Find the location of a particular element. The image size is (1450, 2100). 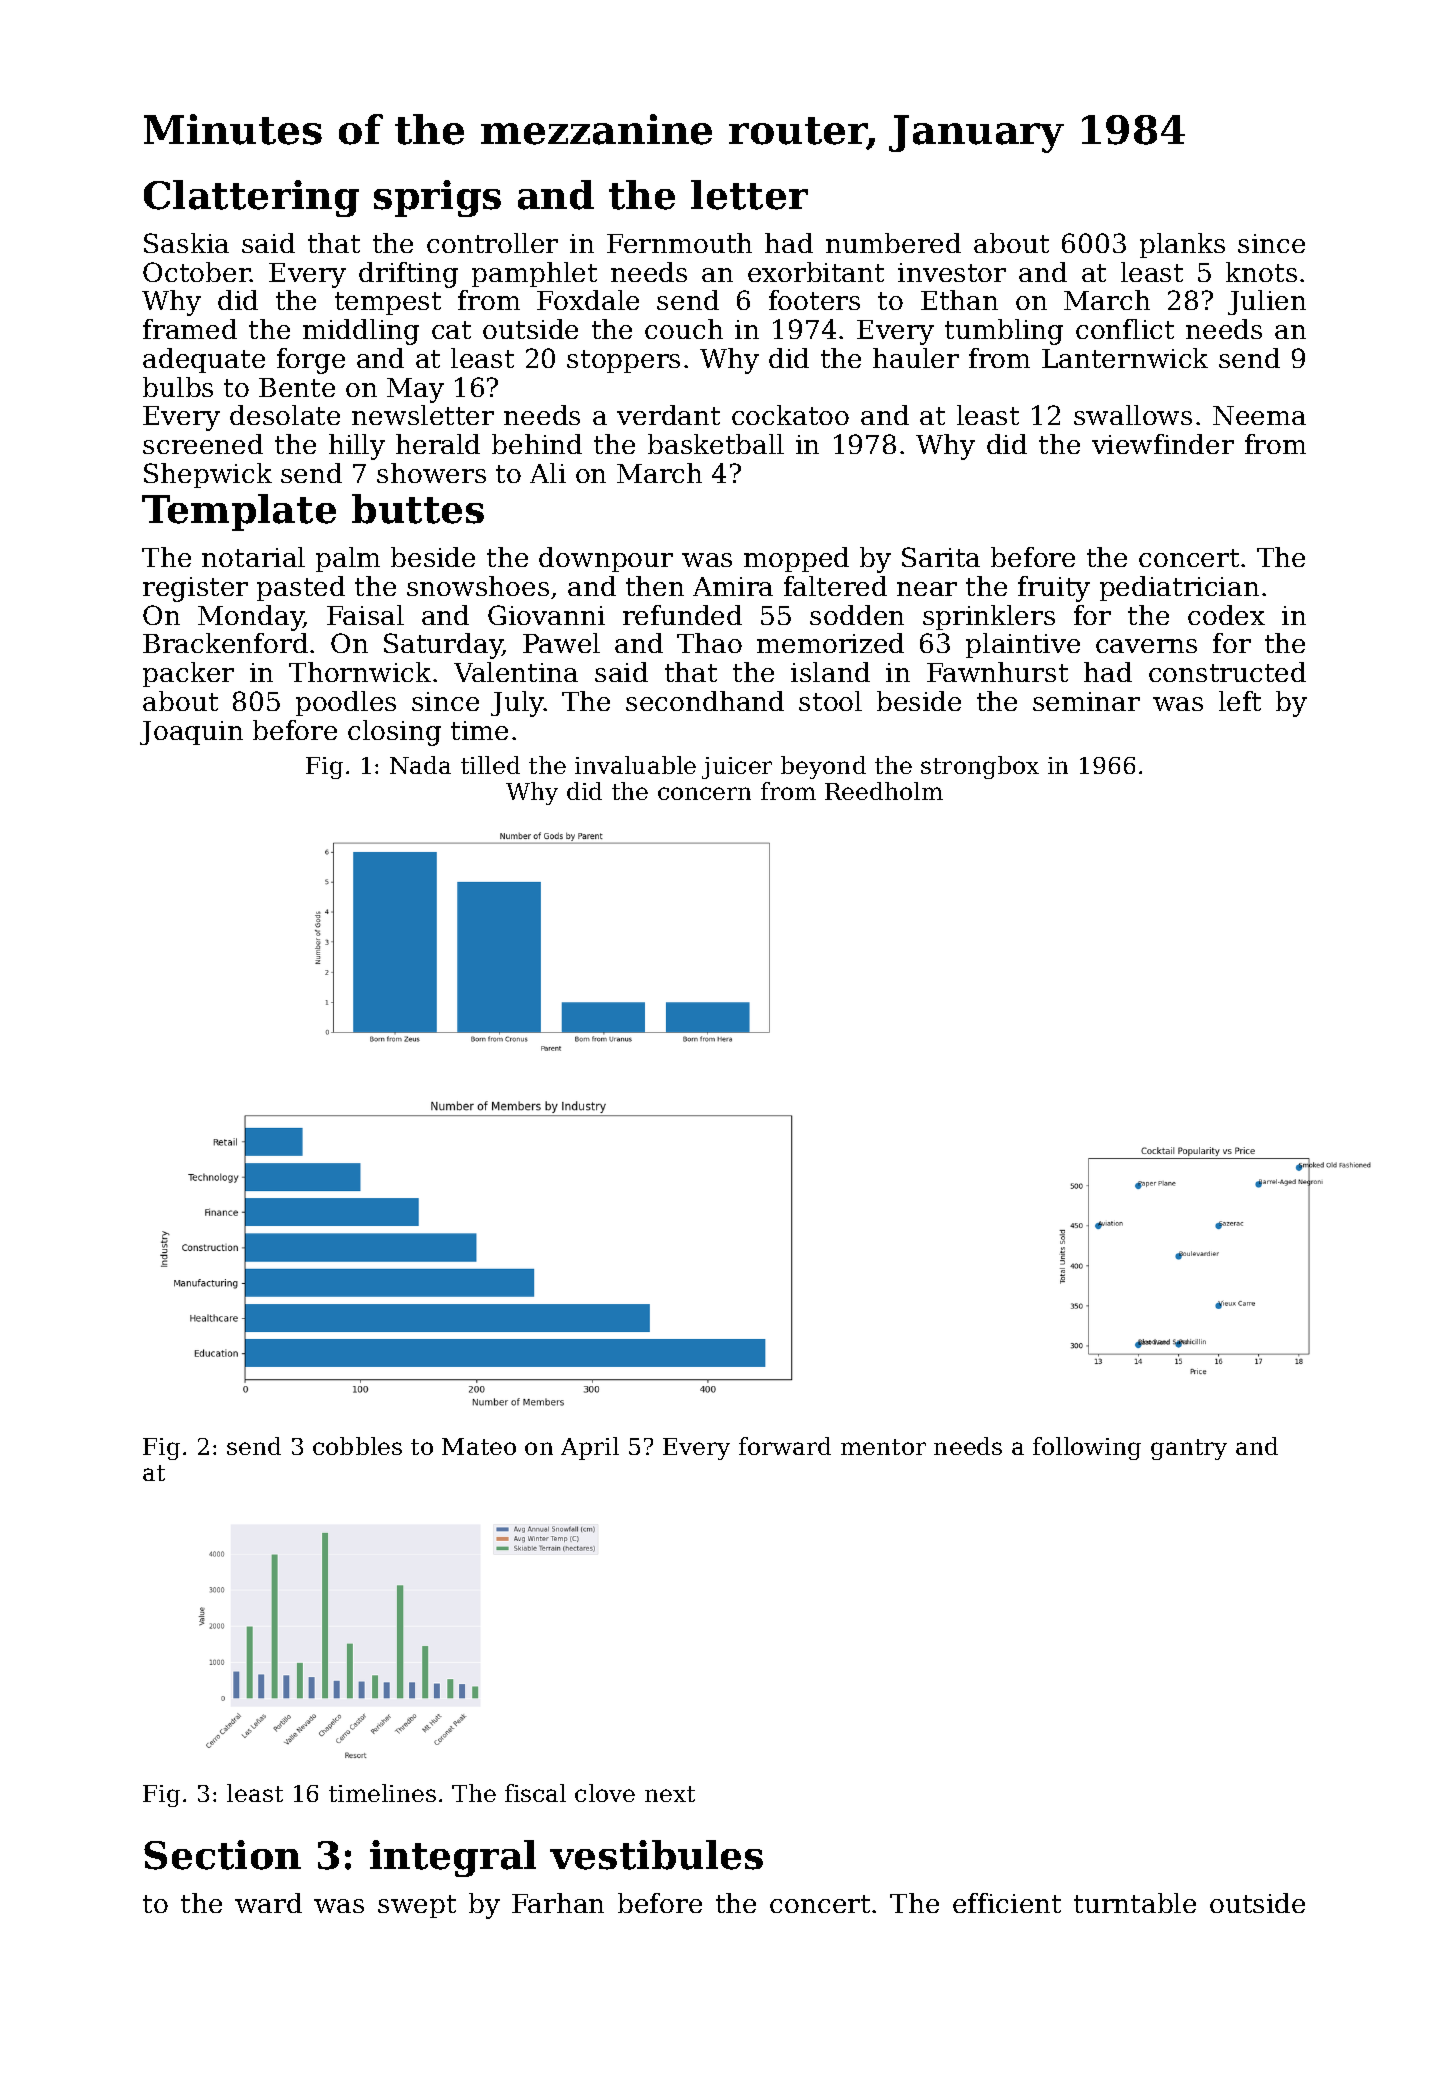

sodden is located at coordinates (857, 615).
